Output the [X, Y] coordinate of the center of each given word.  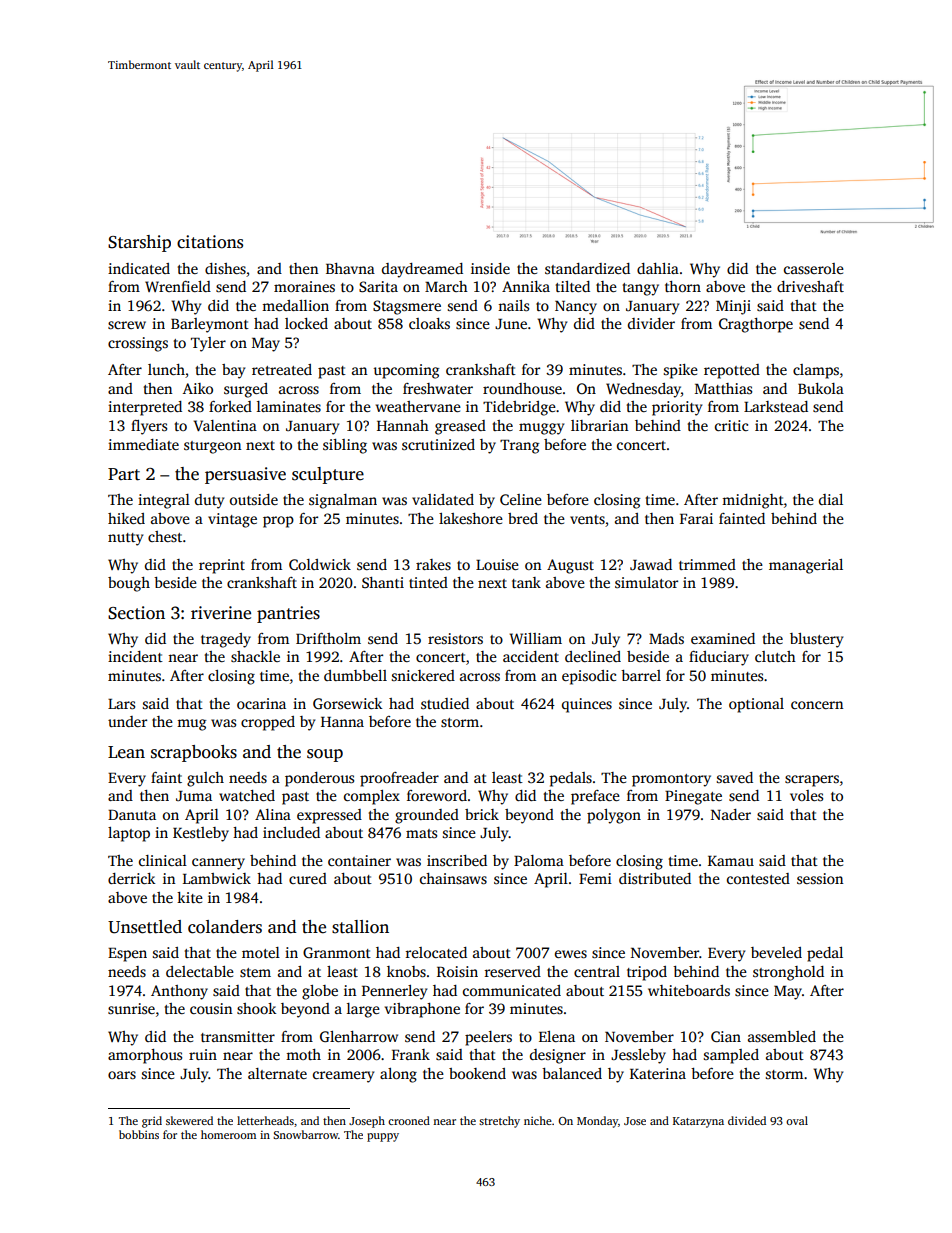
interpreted [145, 408]
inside [490, 268]
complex [372, 797]
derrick [131, 878]
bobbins [139, 1134]
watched [247, 795]
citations [210, 242]
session [820, 878]
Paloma [539, 860]
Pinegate [693, 797]
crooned [409, 1120]
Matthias [723, 388]
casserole [814, 268]
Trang [519, 447]
